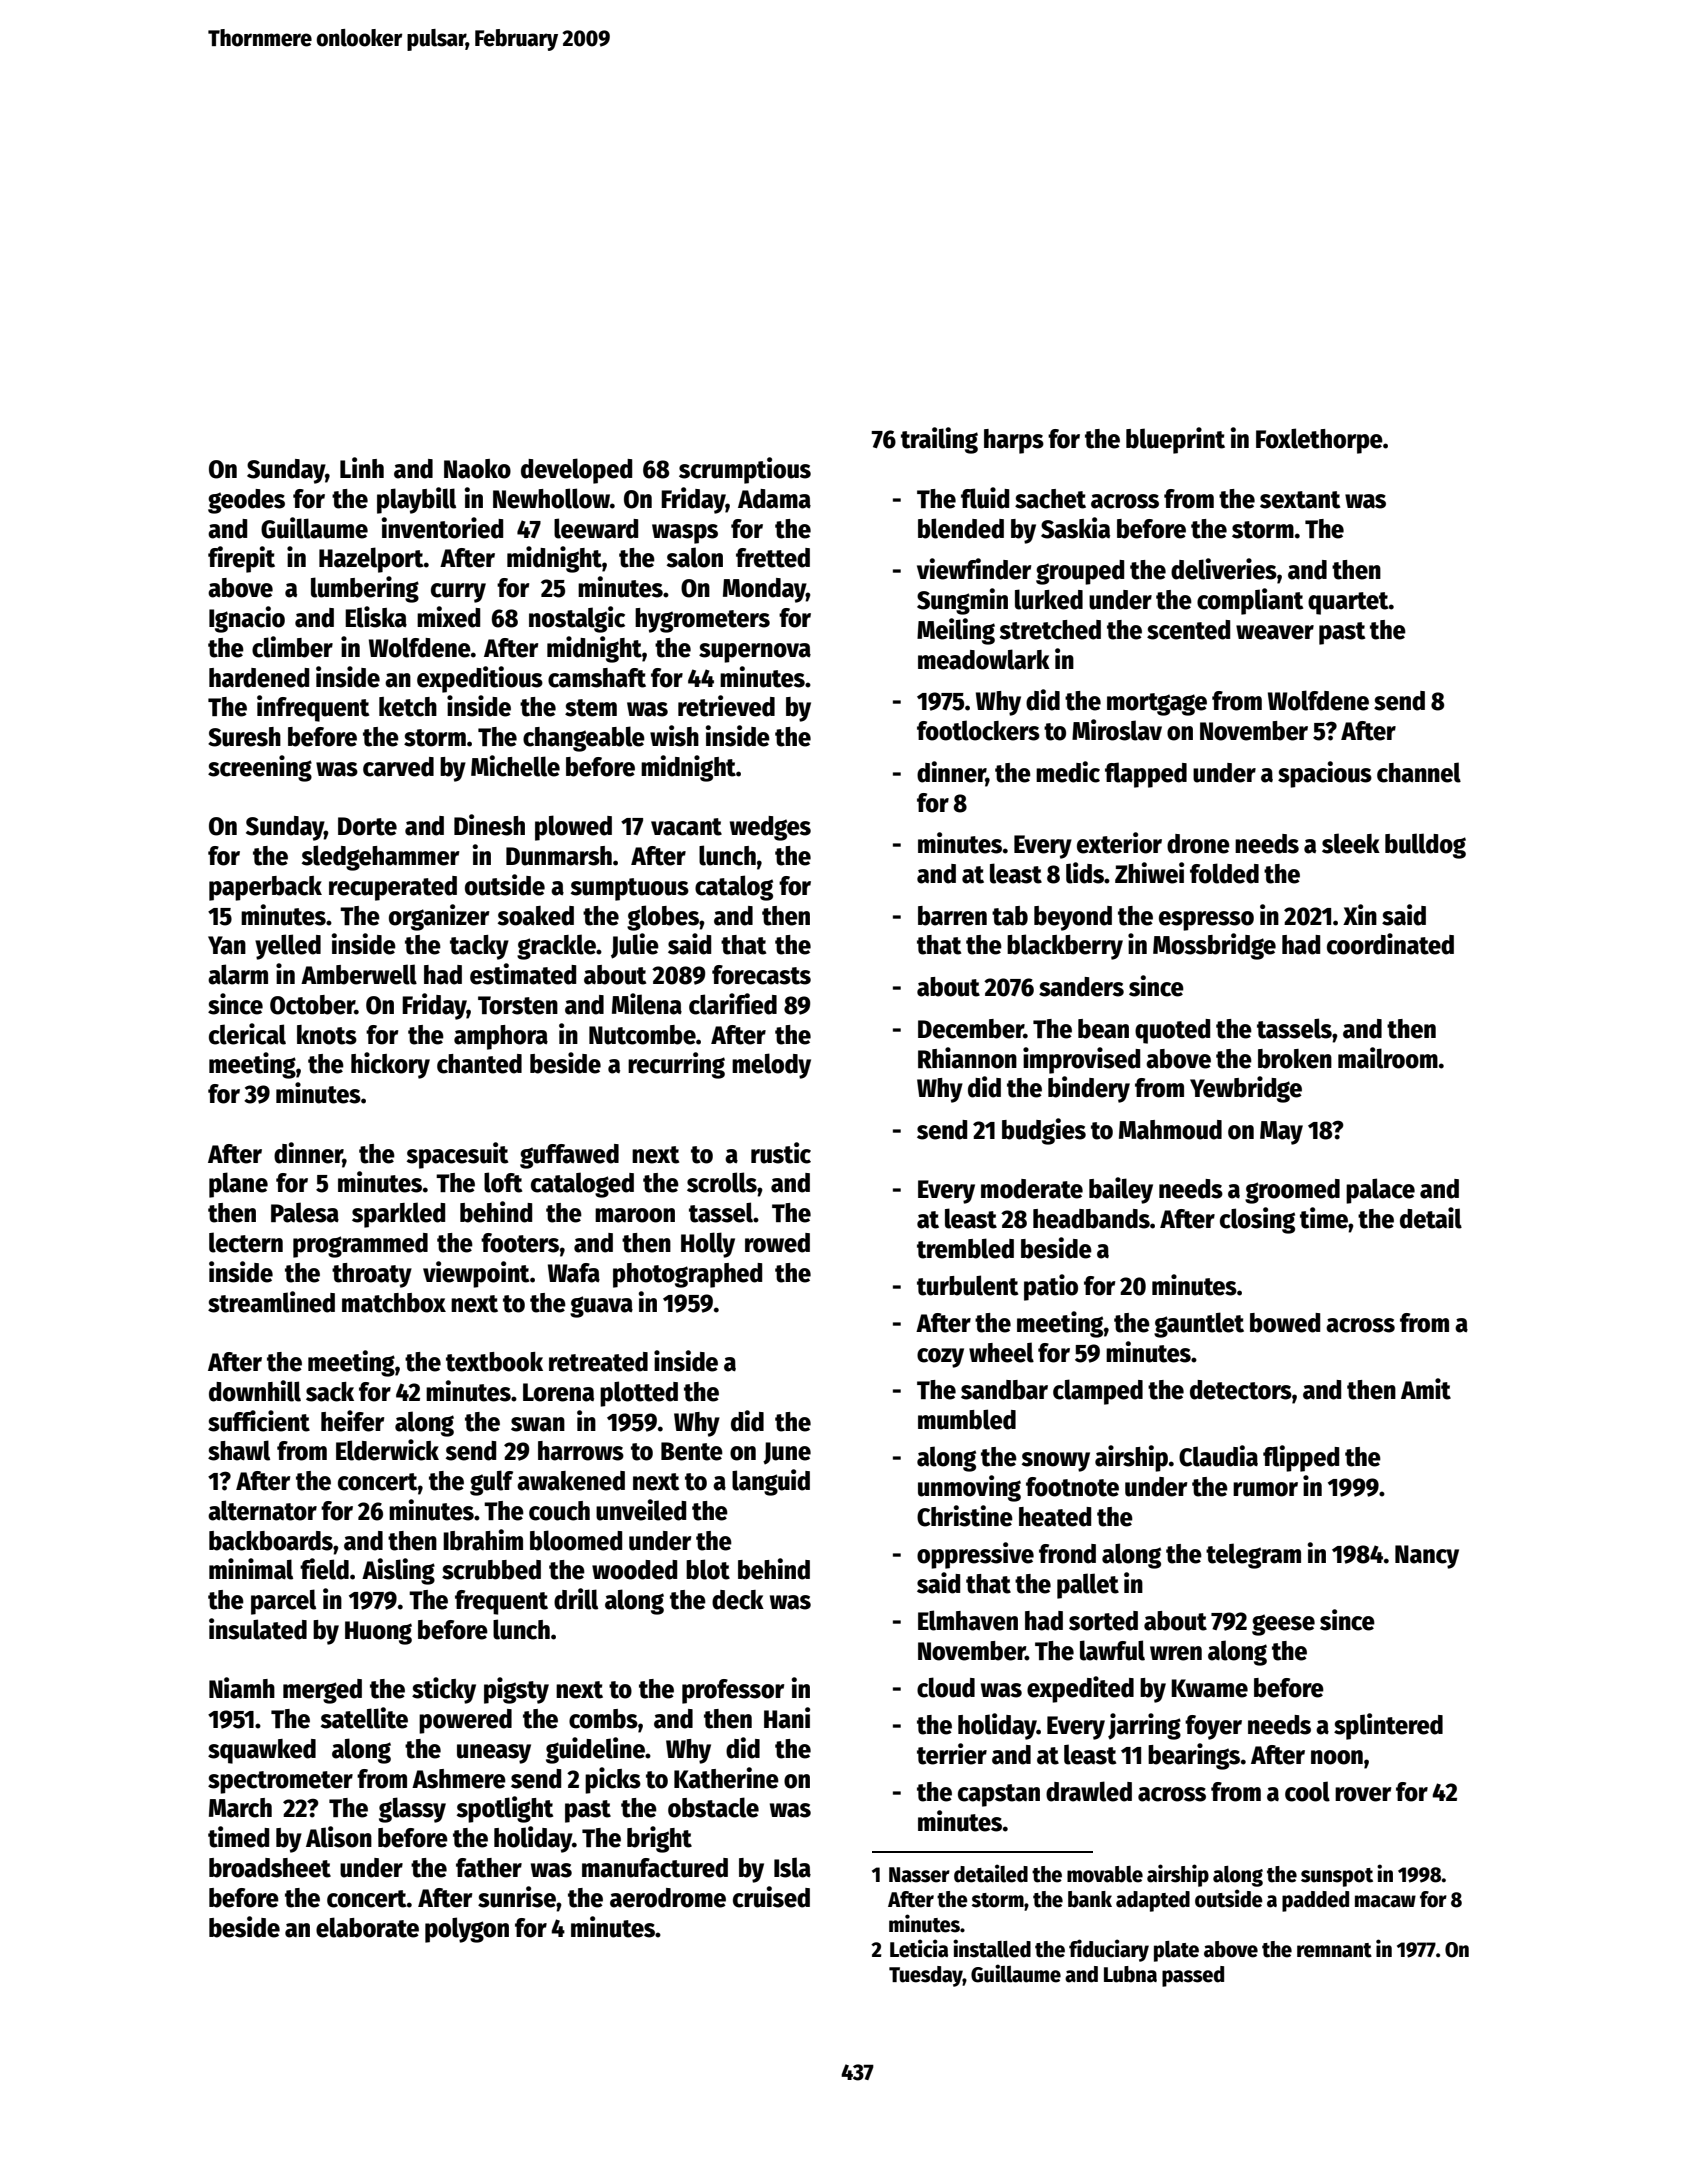  I want to click on geese, so click(1283, 1625).
